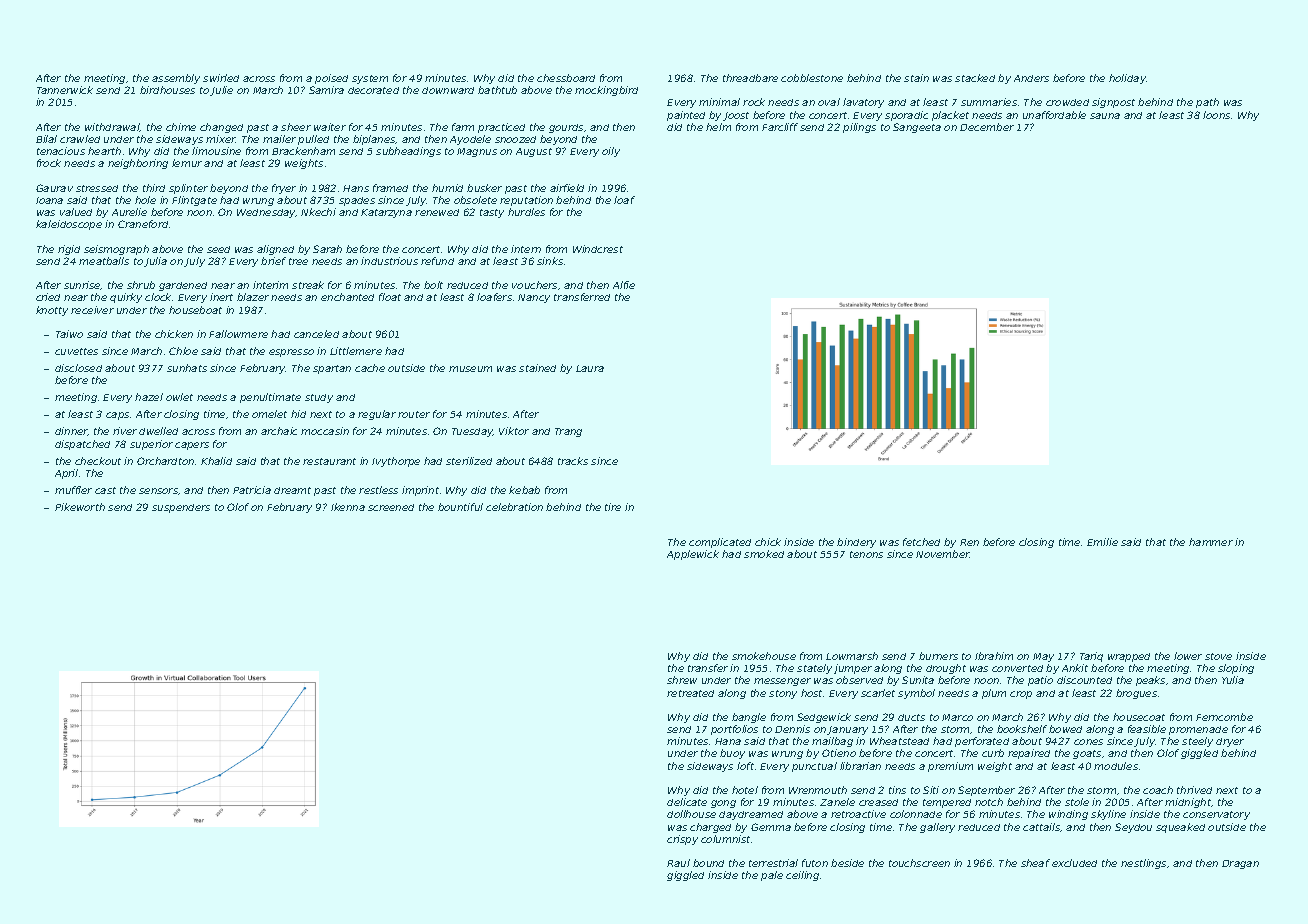 The height and width of the page is (924, 1308). What do you see at coordinates (65, 90) in the page?
I see `Tannerwick` at bounding box center [65, 90].
